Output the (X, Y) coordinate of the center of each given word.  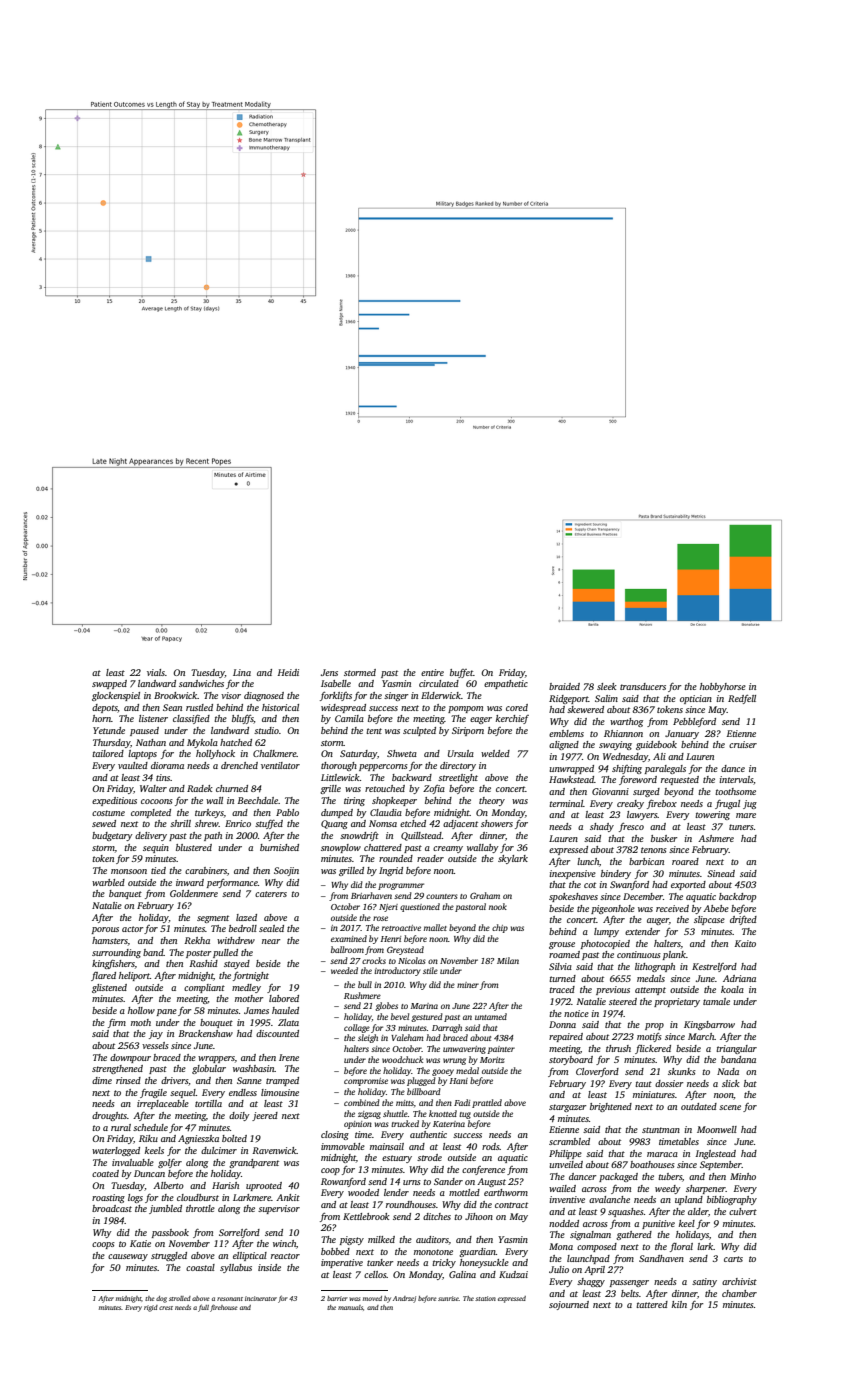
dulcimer (219, 1150)
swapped (109, 684)
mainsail (387, 1146)
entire (432, 672)
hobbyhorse (723, 687)
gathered (634, 1235)
